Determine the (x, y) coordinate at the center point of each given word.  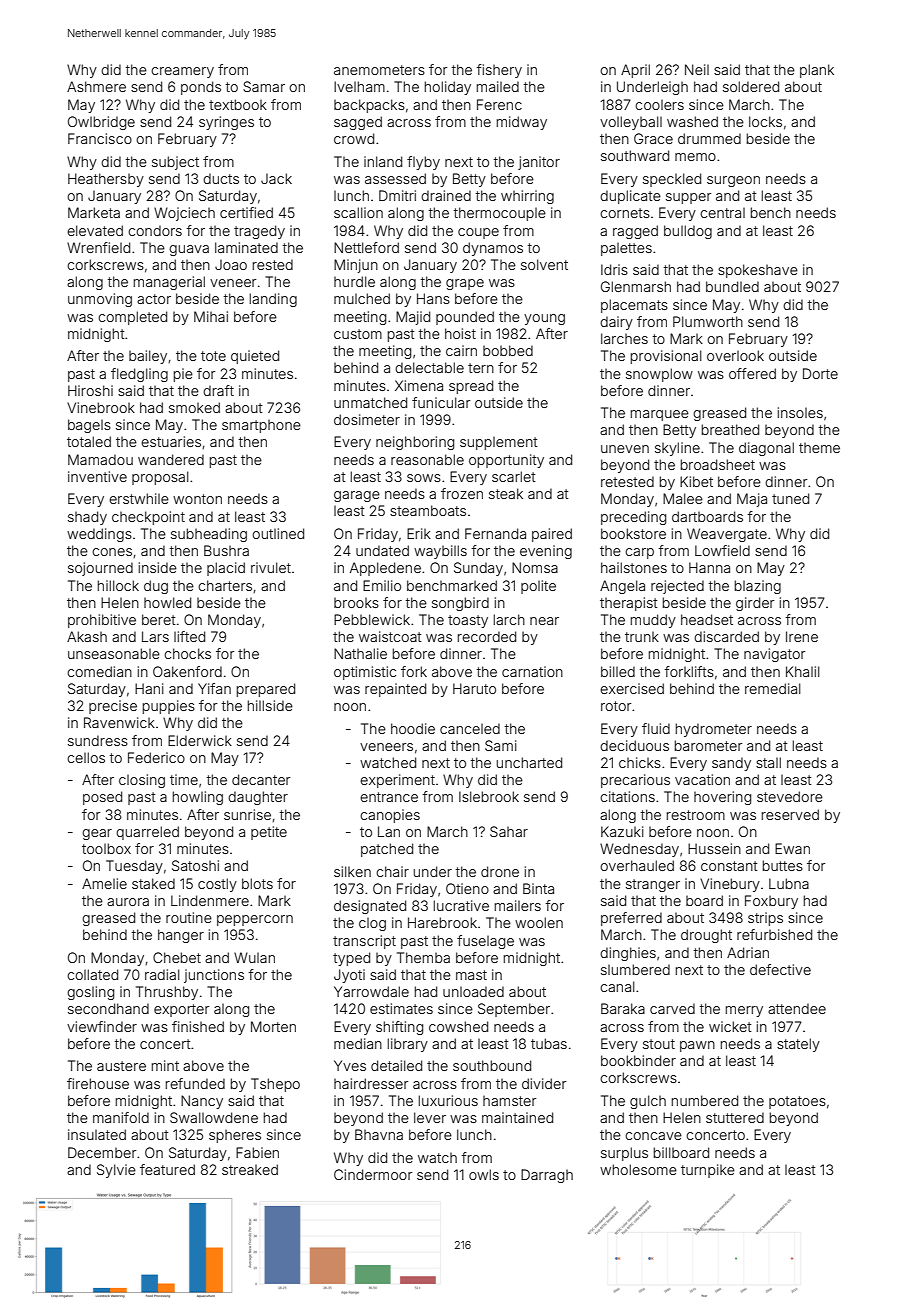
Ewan (792, 848)
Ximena (419, 385)
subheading (209, 535)
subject (175, 163)
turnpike (708, 1171)
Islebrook (489, 796)
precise (113, 707)
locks (765, 121)
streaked (250, 1169)
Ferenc (499, 104)
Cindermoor (373, 1174)
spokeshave (758, 271)
